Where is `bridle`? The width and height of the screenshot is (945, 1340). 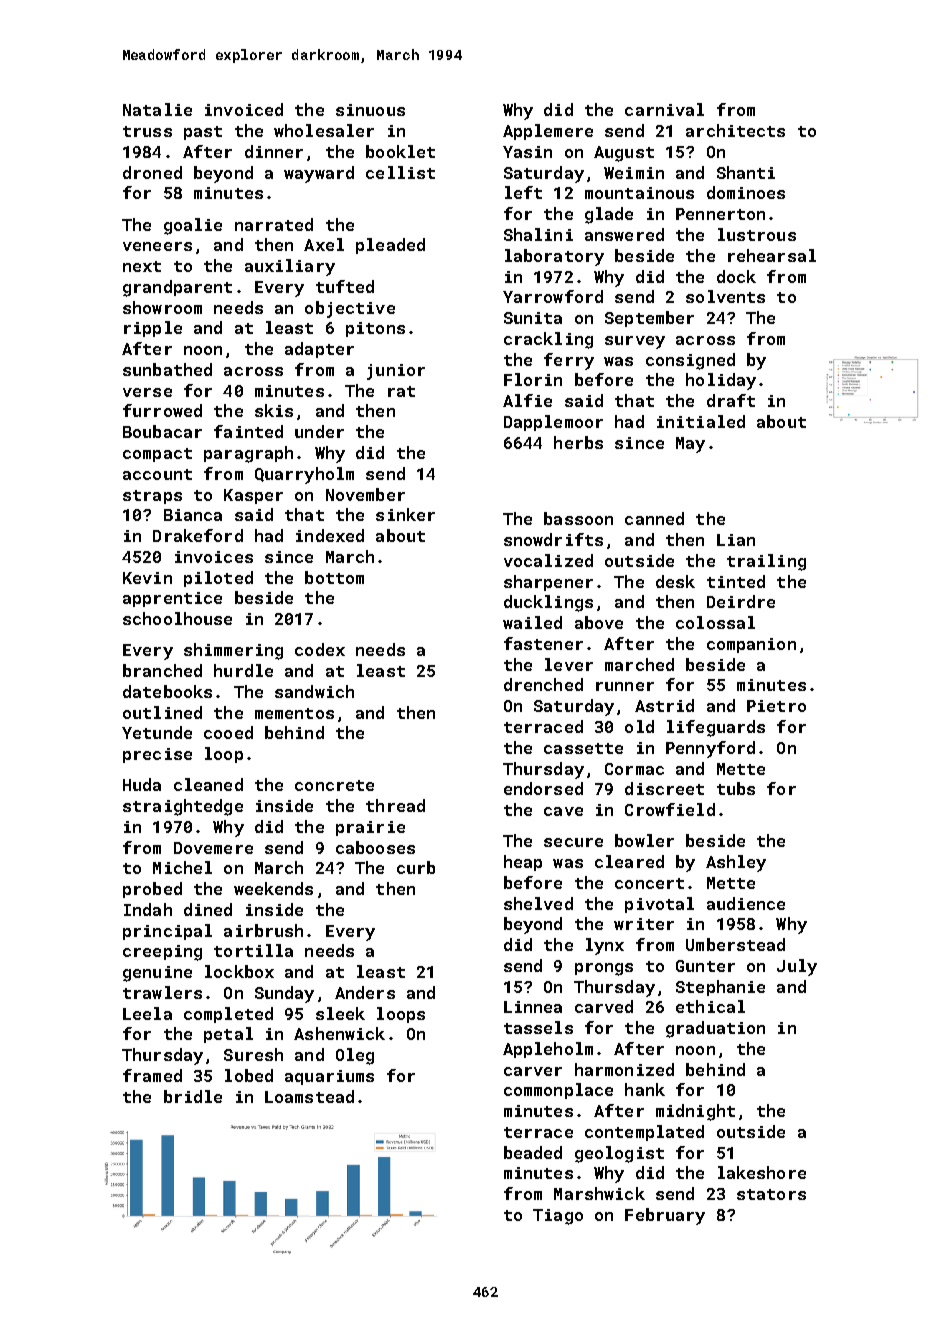 bridle is located at coordinates (193, 1096).
